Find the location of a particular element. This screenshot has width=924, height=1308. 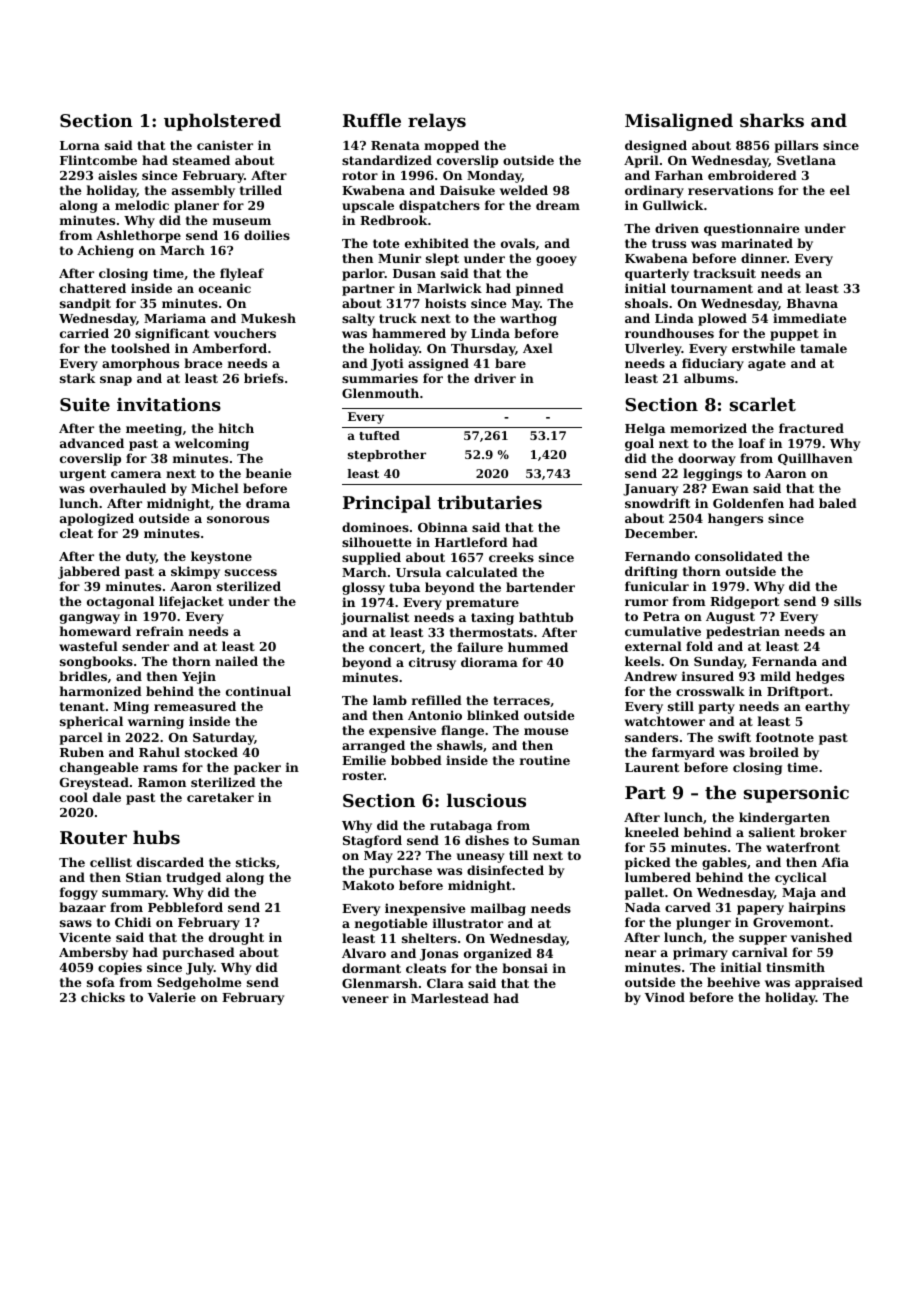

arranged is located at coordinates (373, 746).
